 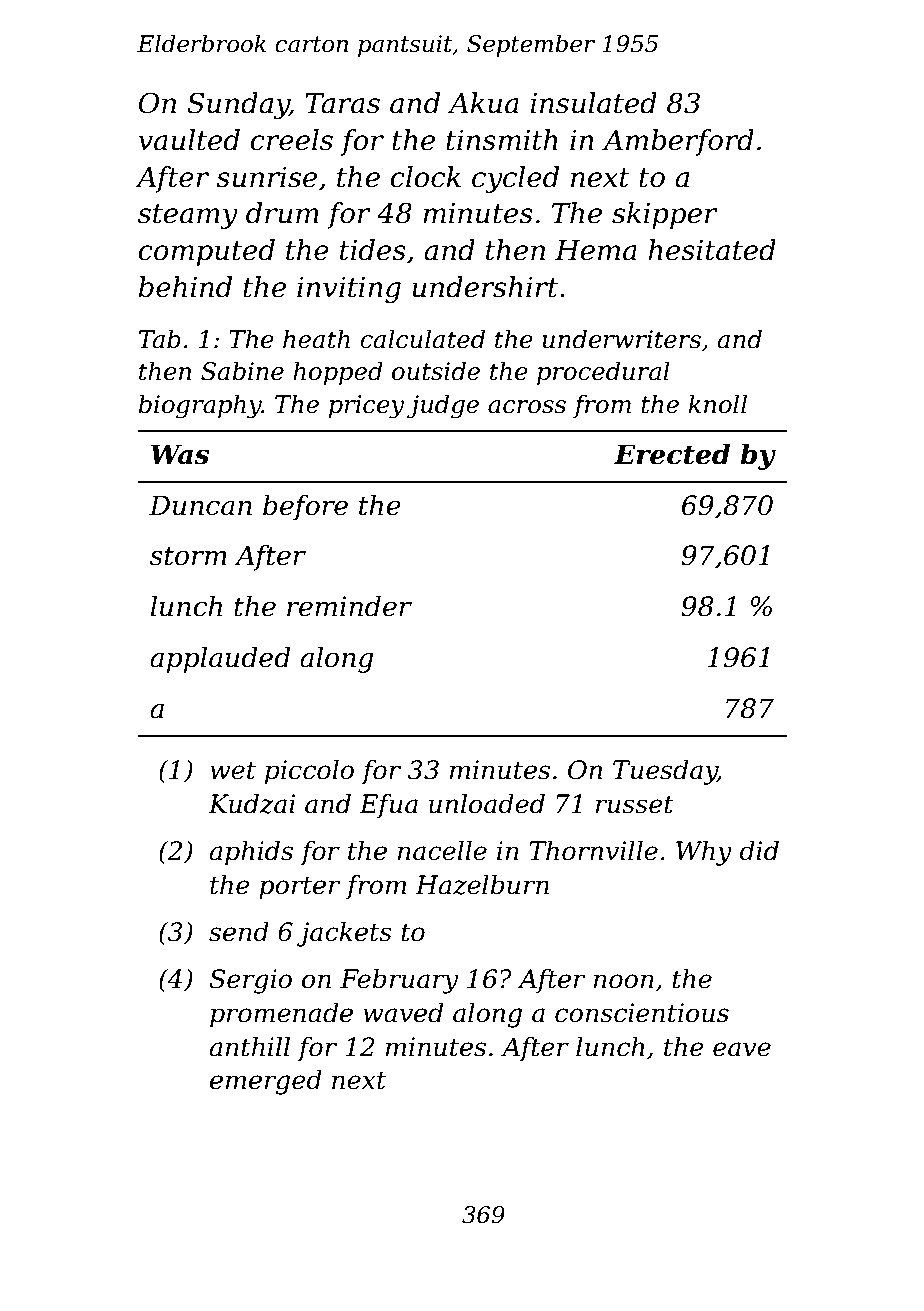 What do you see at coordinates (717, 404) in the page?
I see `knoll` at bounding box center [717, 404].
